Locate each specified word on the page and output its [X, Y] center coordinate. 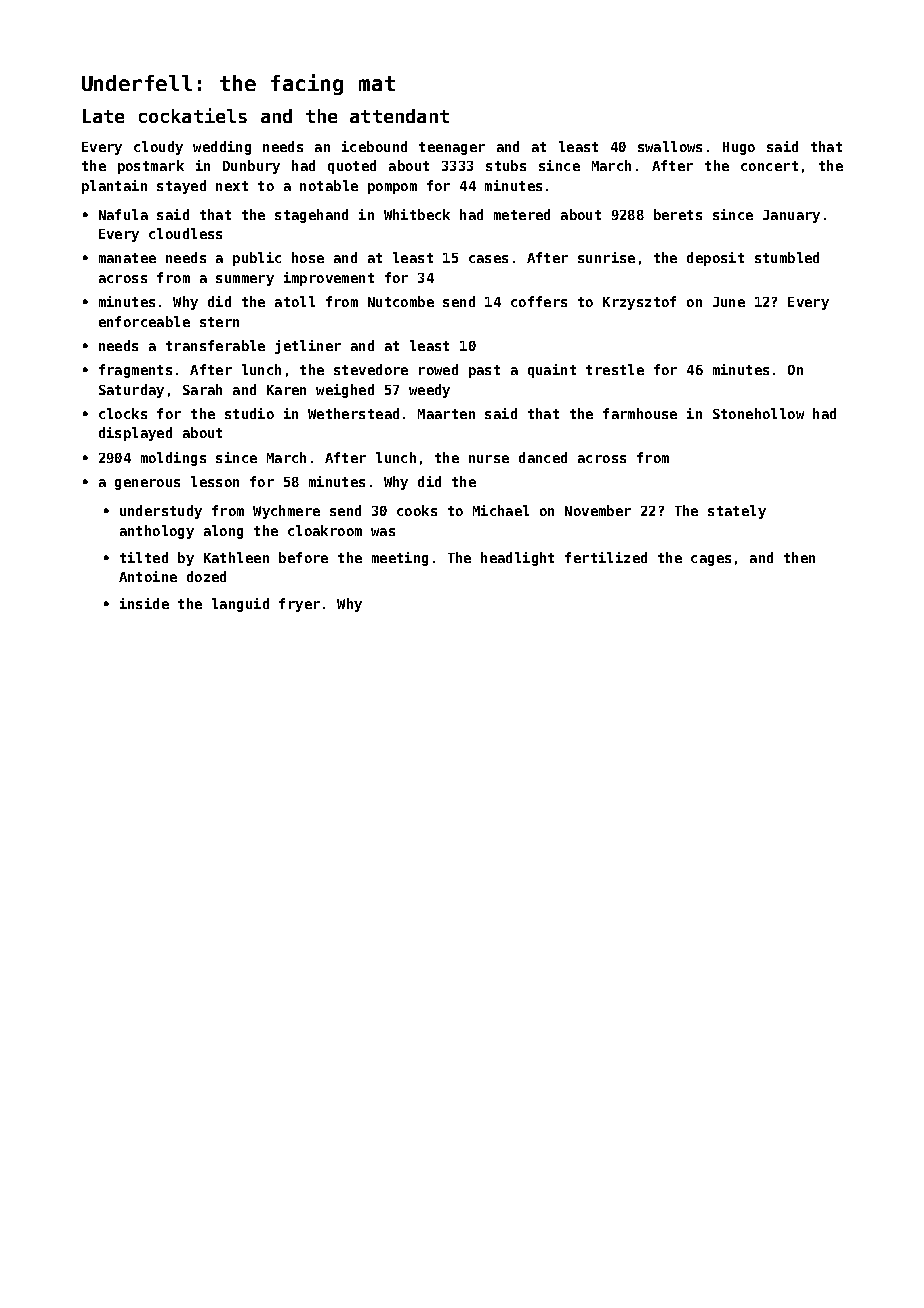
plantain [114, 187]
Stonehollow [758, 413]
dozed [206, 576]
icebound [374, 146]
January [791, 216]
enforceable [144, 321]
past [484, 371]
